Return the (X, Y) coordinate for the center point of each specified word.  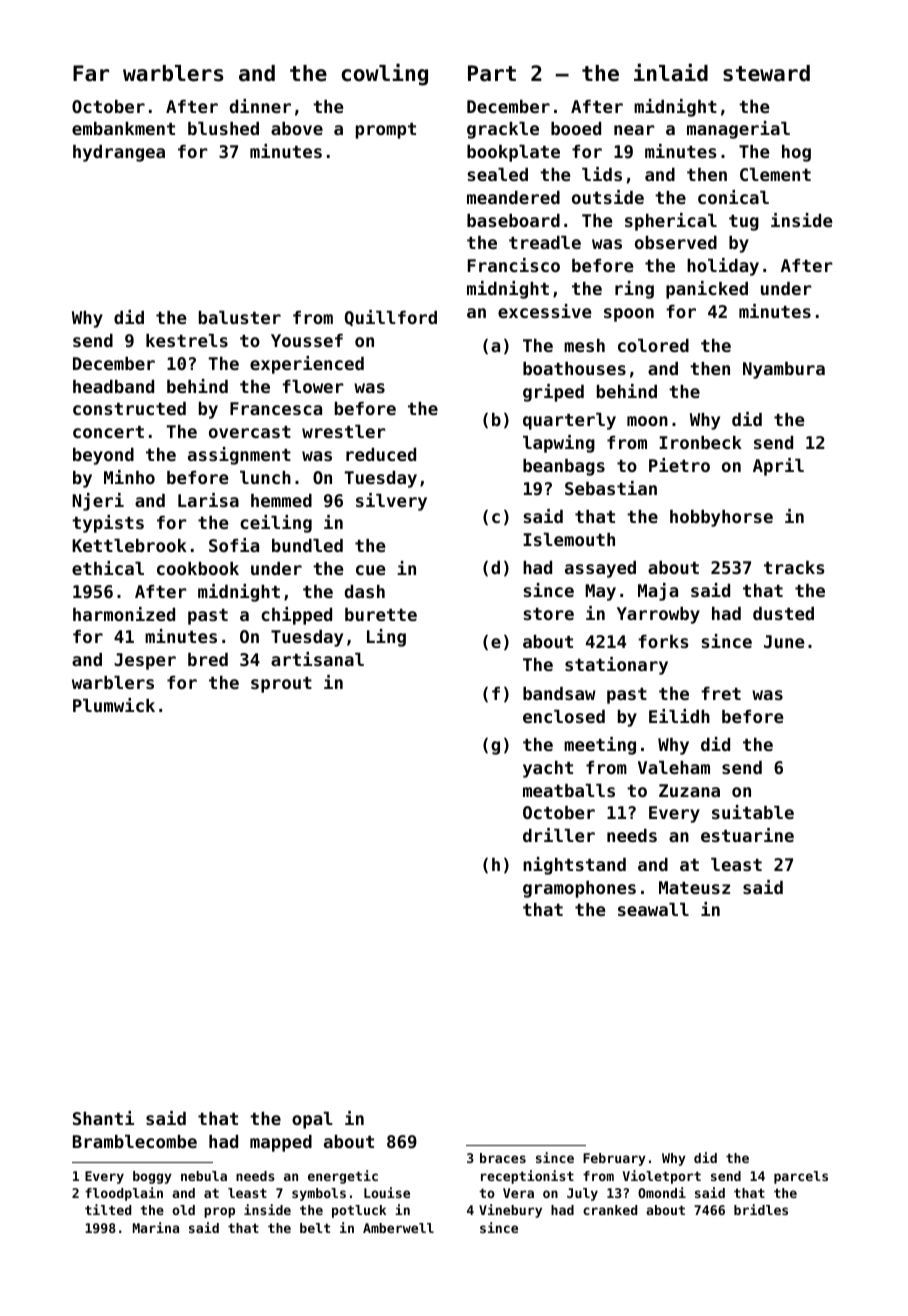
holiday (723, 267)
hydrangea (119, 153)
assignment (239, 456)
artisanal (317, 659)
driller (559, 835)
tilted (108, 1209)
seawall (653, 909)
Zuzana (689, 790)
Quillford (391, 318)
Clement (775, 174)
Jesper (145, 661)
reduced (381, 454)
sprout (281, 685)
